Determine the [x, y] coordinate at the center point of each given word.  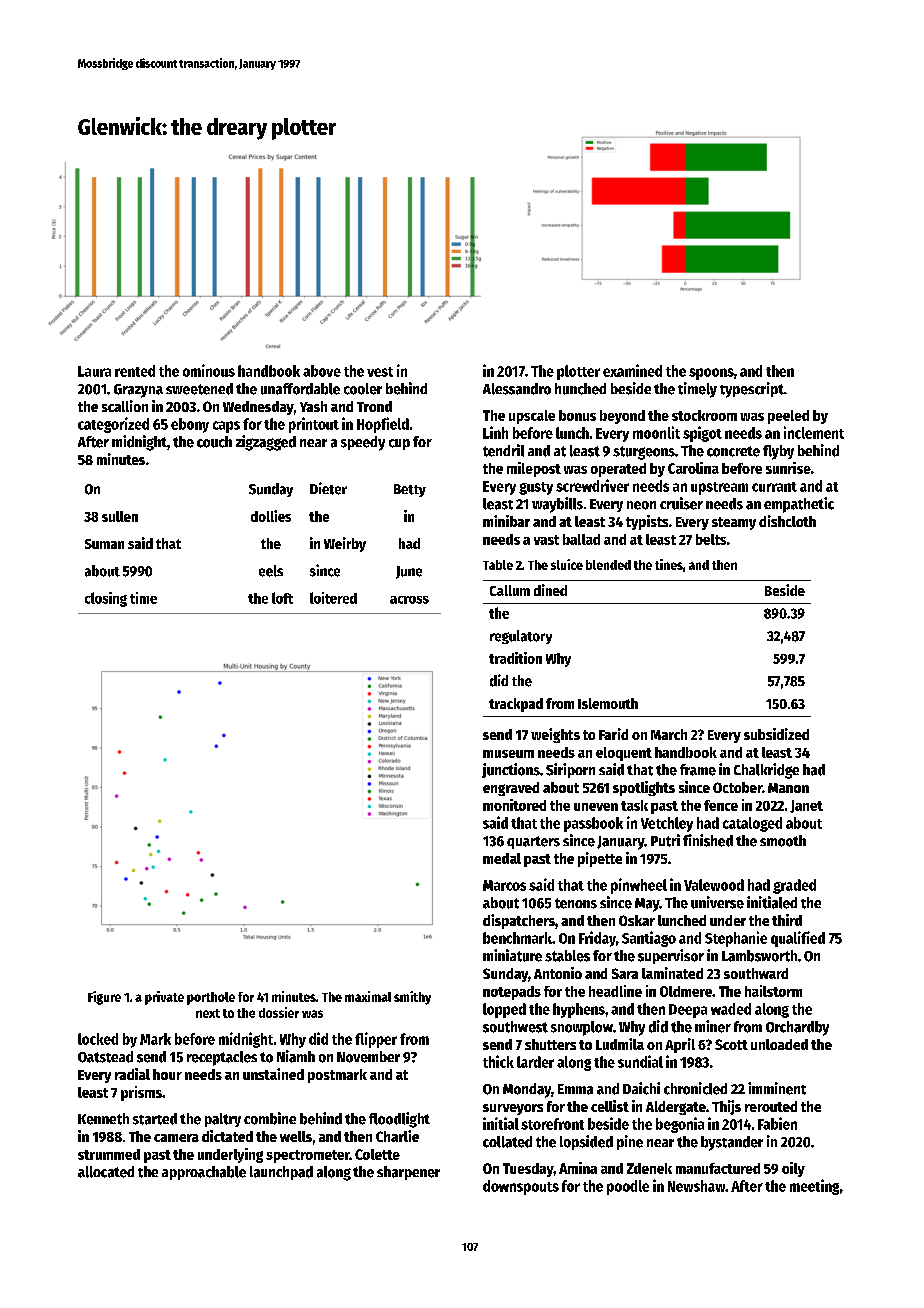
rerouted [771, 1106]
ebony [190, 425]
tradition [515, 658]
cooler [363, 389]
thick [498, 1061]
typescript [752, 390]
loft [282, 598]
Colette [377, 1154]
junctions [511, 770]
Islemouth [608, 703]
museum [508, 754]
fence [721, 805]
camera [176, 1138]
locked [98, 1039]
